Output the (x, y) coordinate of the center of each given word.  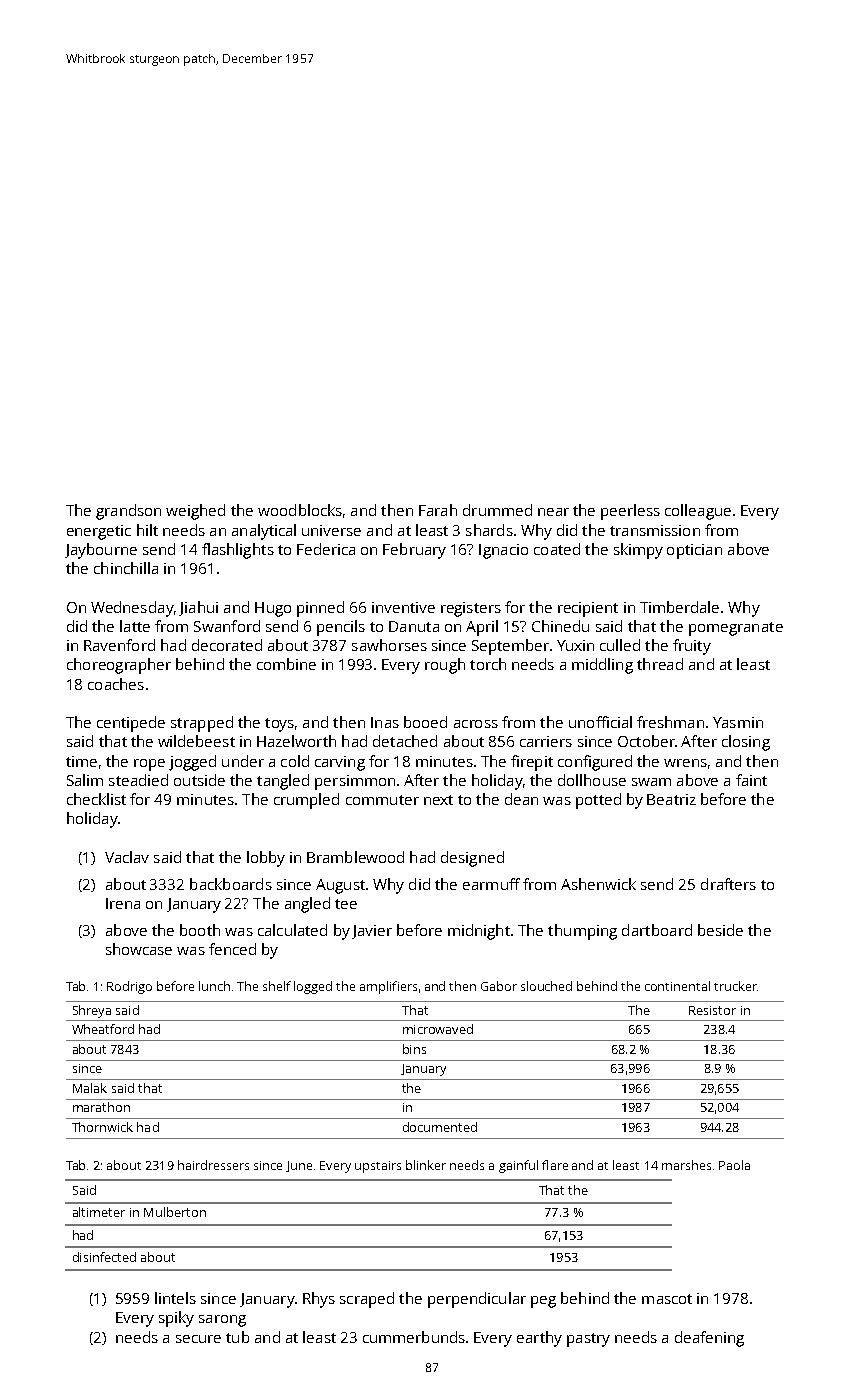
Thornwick (102, 1127)
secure (198, 1339)
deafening (709, 1339)
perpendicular (477, 1300)
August (340, 886)
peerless (630, 512)
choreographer (119, 666)
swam (651, 782)
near (553, 512)
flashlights (238, 551)
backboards (231, 884)
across (476, 724)
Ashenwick (598, 884)
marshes (686, 1165)
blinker (426, 1165)
